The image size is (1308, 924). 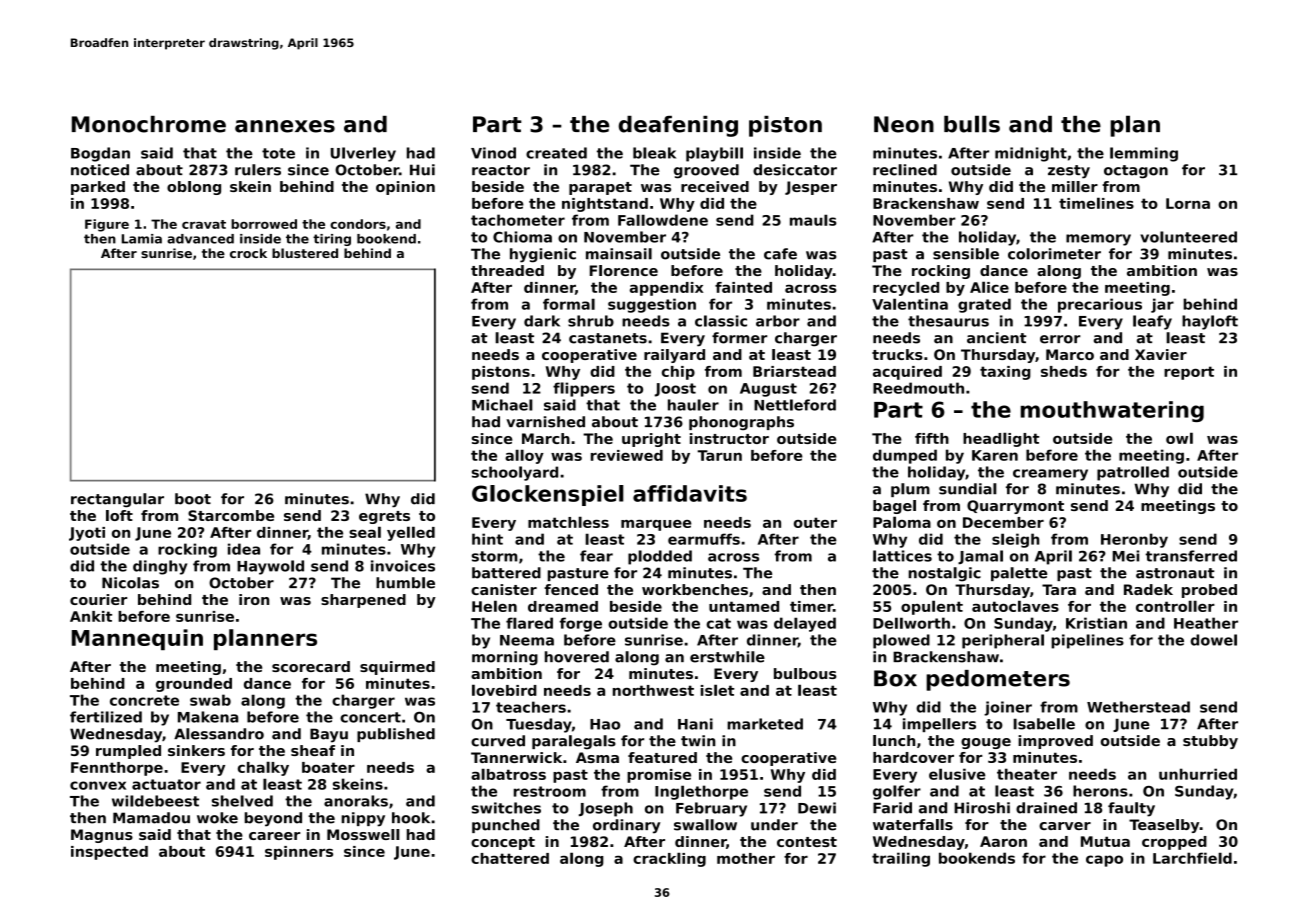 What do you see at coordinates (678, 126) in the screenshot?
I see `deafening` at bounding box center [678, 126].
